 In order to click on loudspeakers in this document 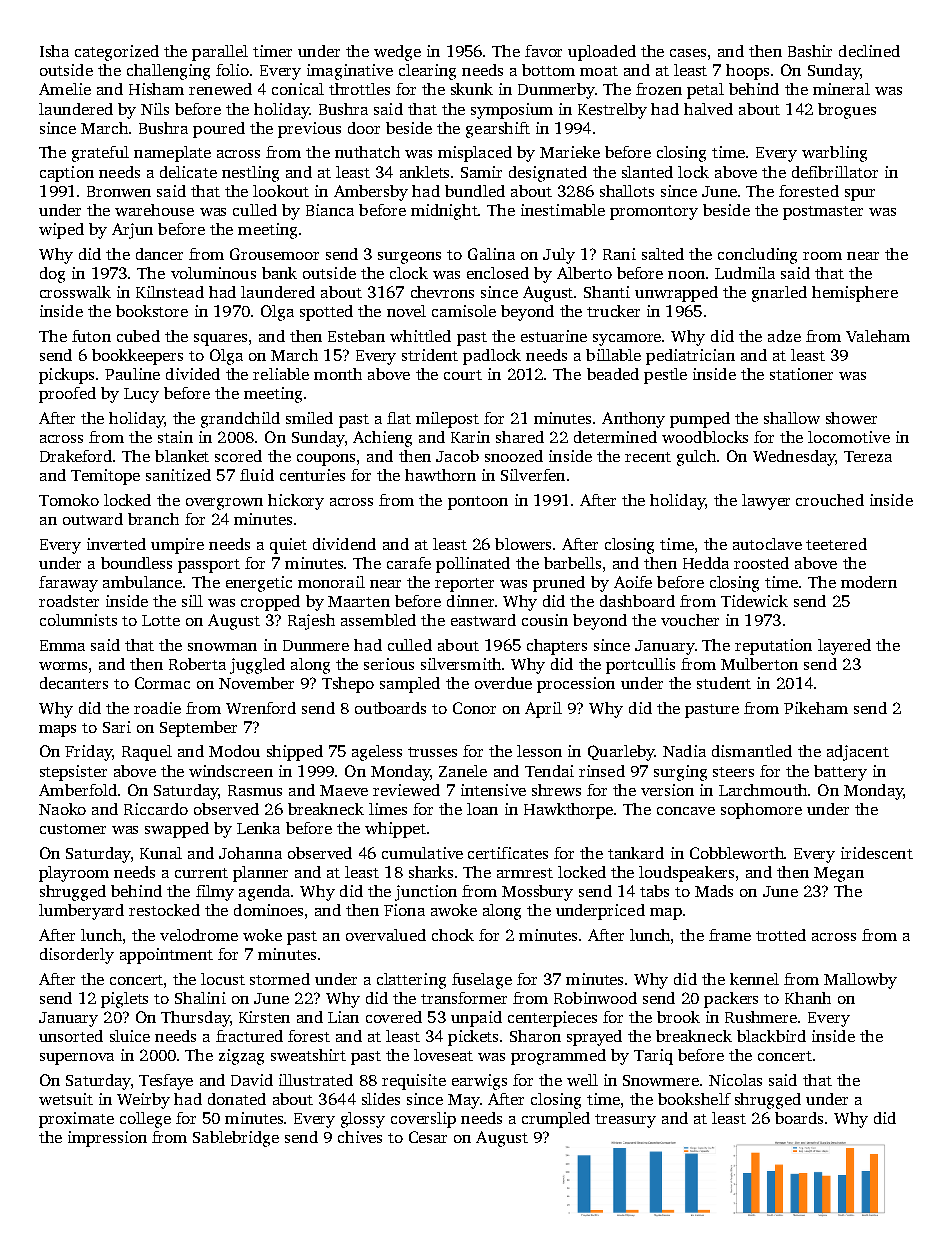, I will do `click(686, 874)`.
